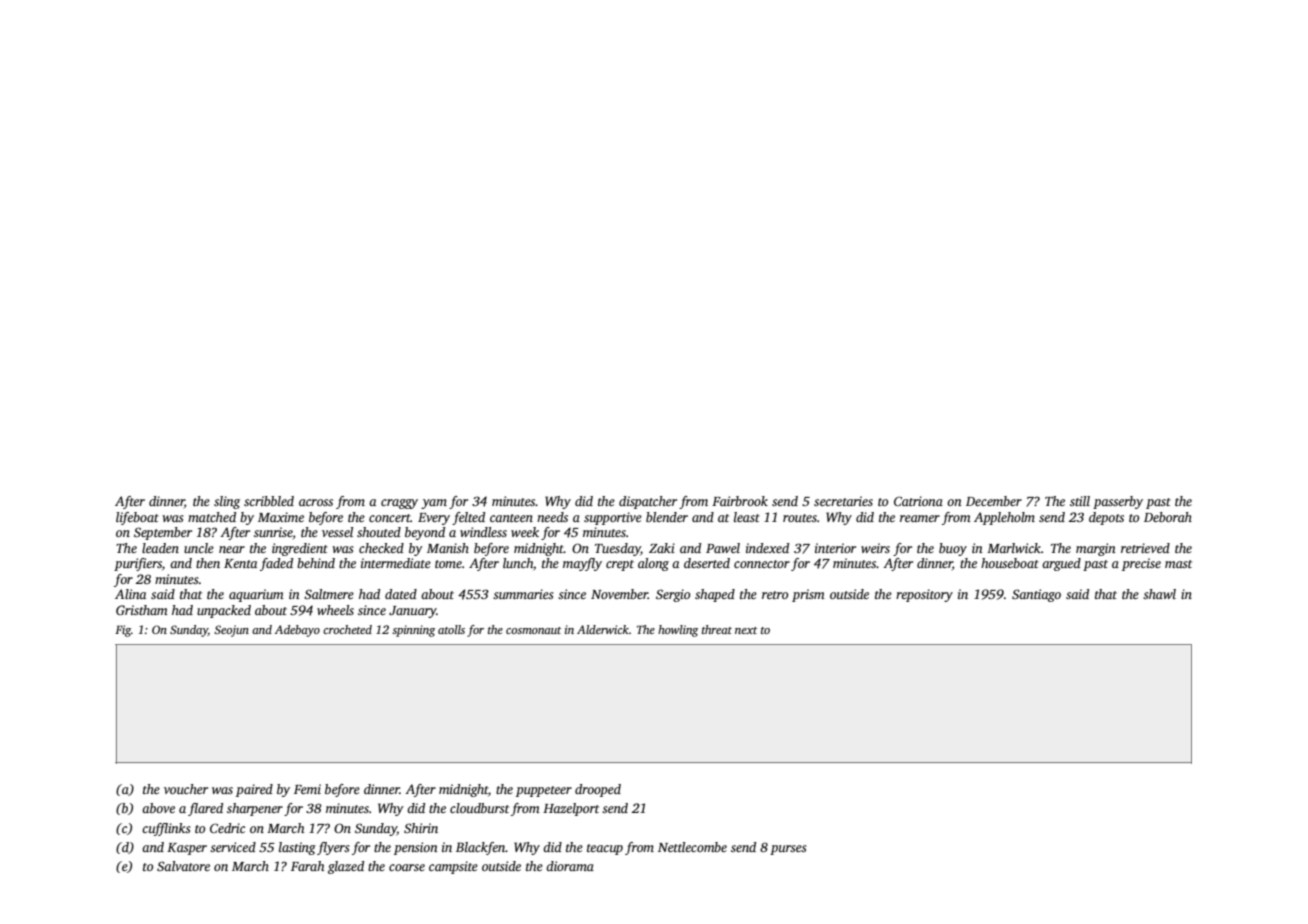 Image resolution: width=1308 pixels, height=924 pixels. What do you see at coordinates (808, 595) in the screenshot?
I see `prism` at bounding box center [808, 595].
